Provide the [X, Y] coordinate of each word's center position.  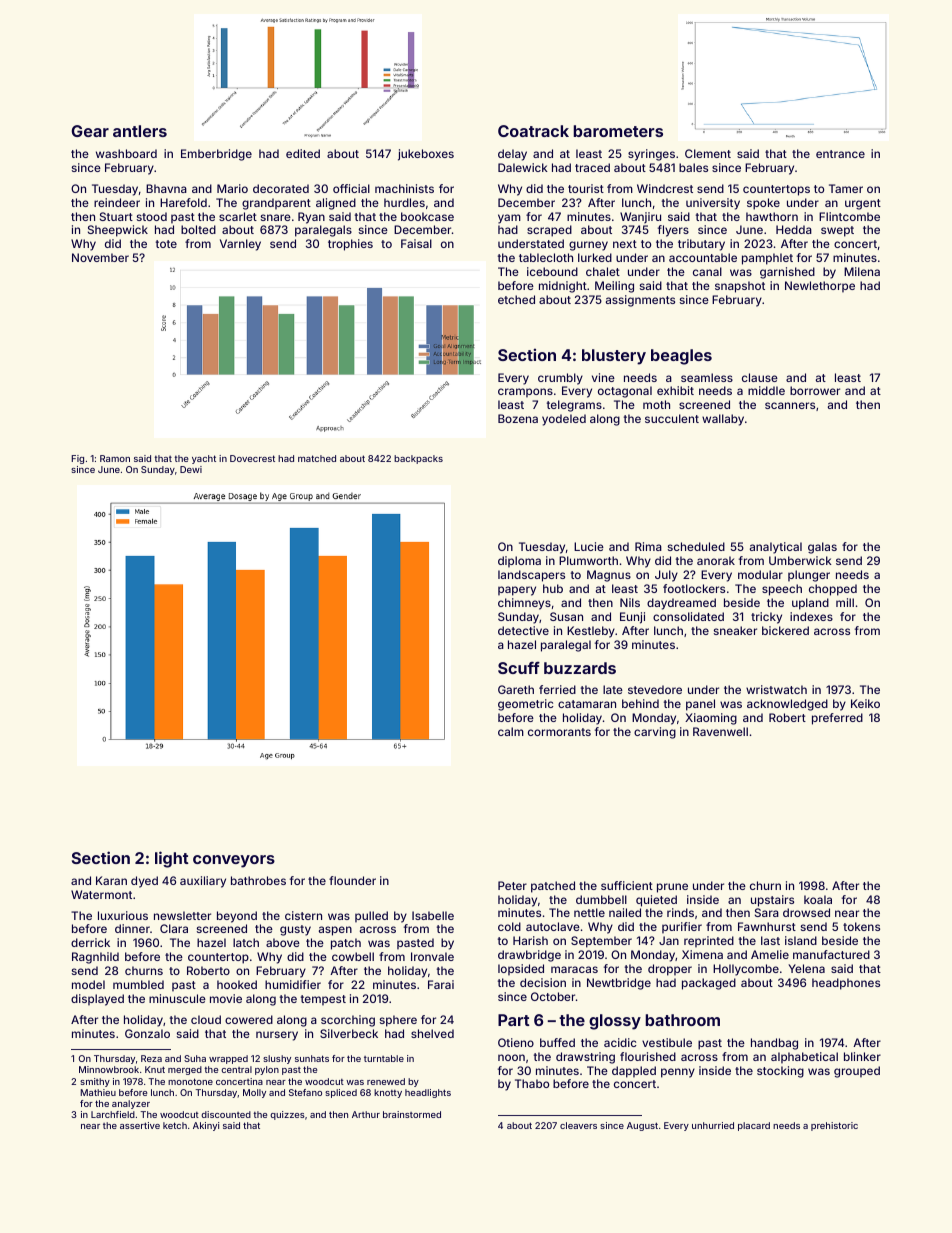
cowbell [353, 956]
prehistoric [834, 1126]
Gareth [516, 689]
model [88, 984]
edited [303, 153]
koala [818, 899]
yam [509, 219]
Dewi [191, 469]
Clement [708, 153]
